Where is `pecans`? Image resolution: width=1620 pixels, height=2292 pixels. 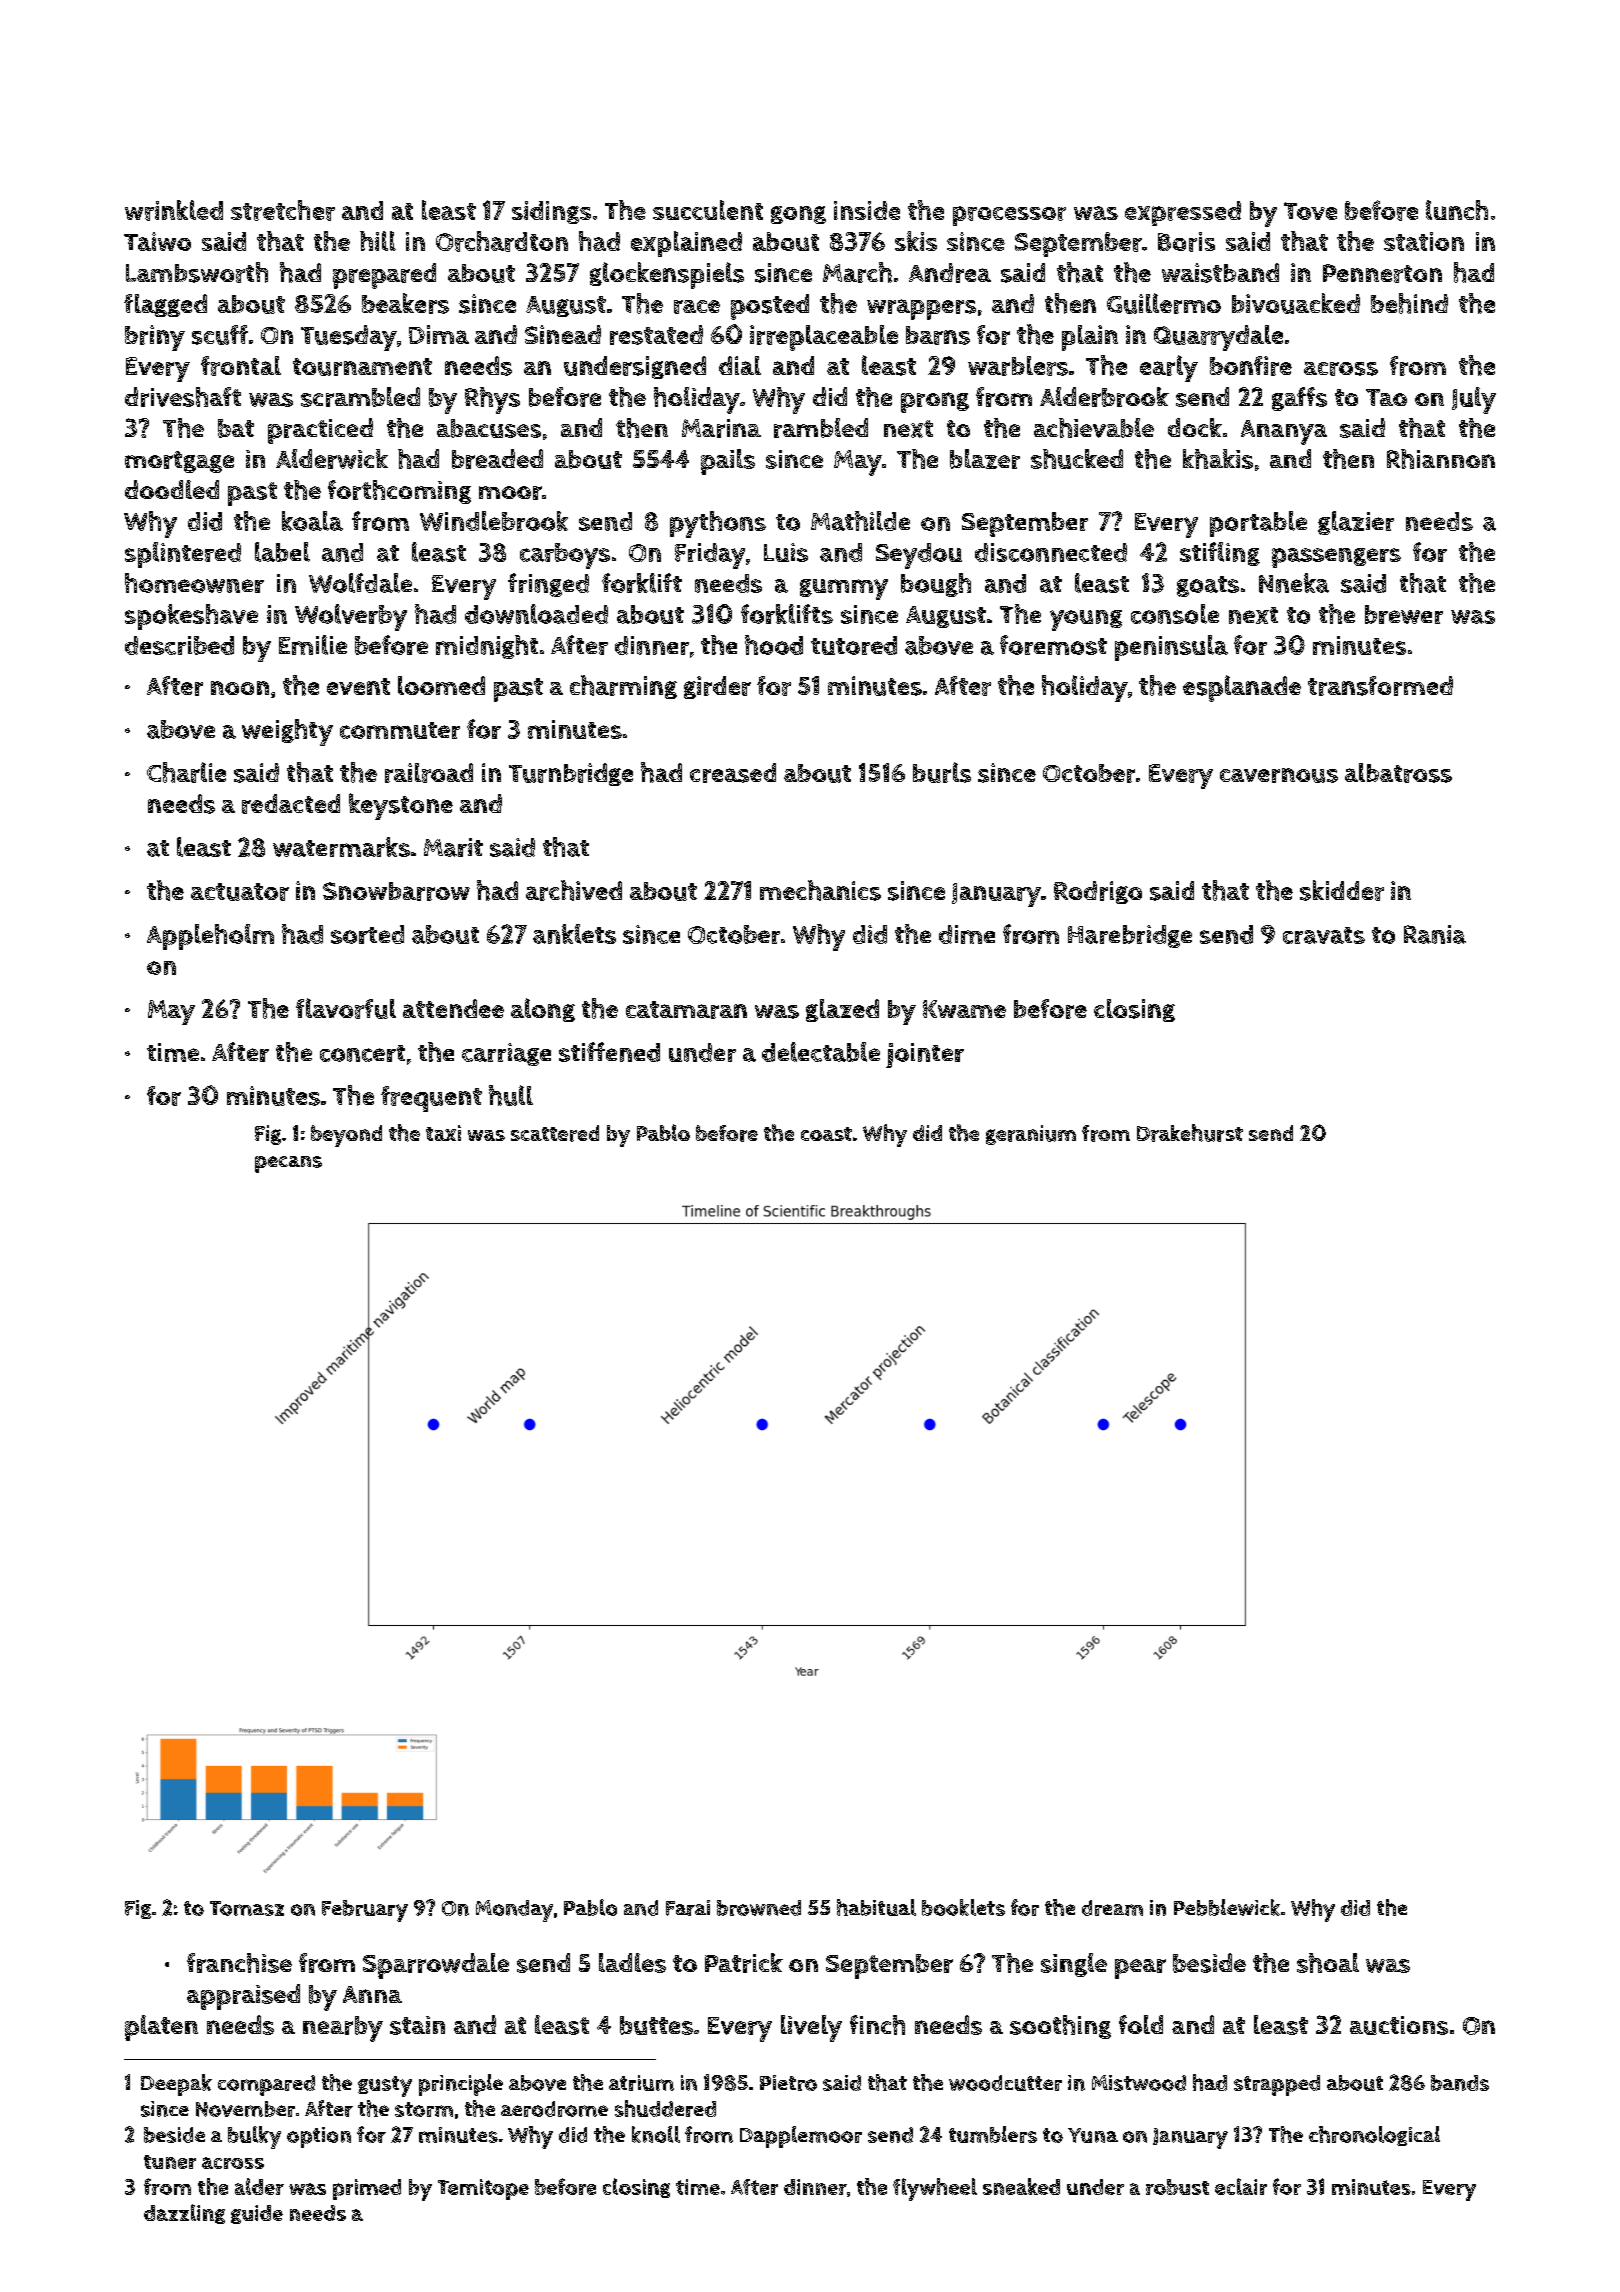 pecans is located at coordinates (288, 1164).
